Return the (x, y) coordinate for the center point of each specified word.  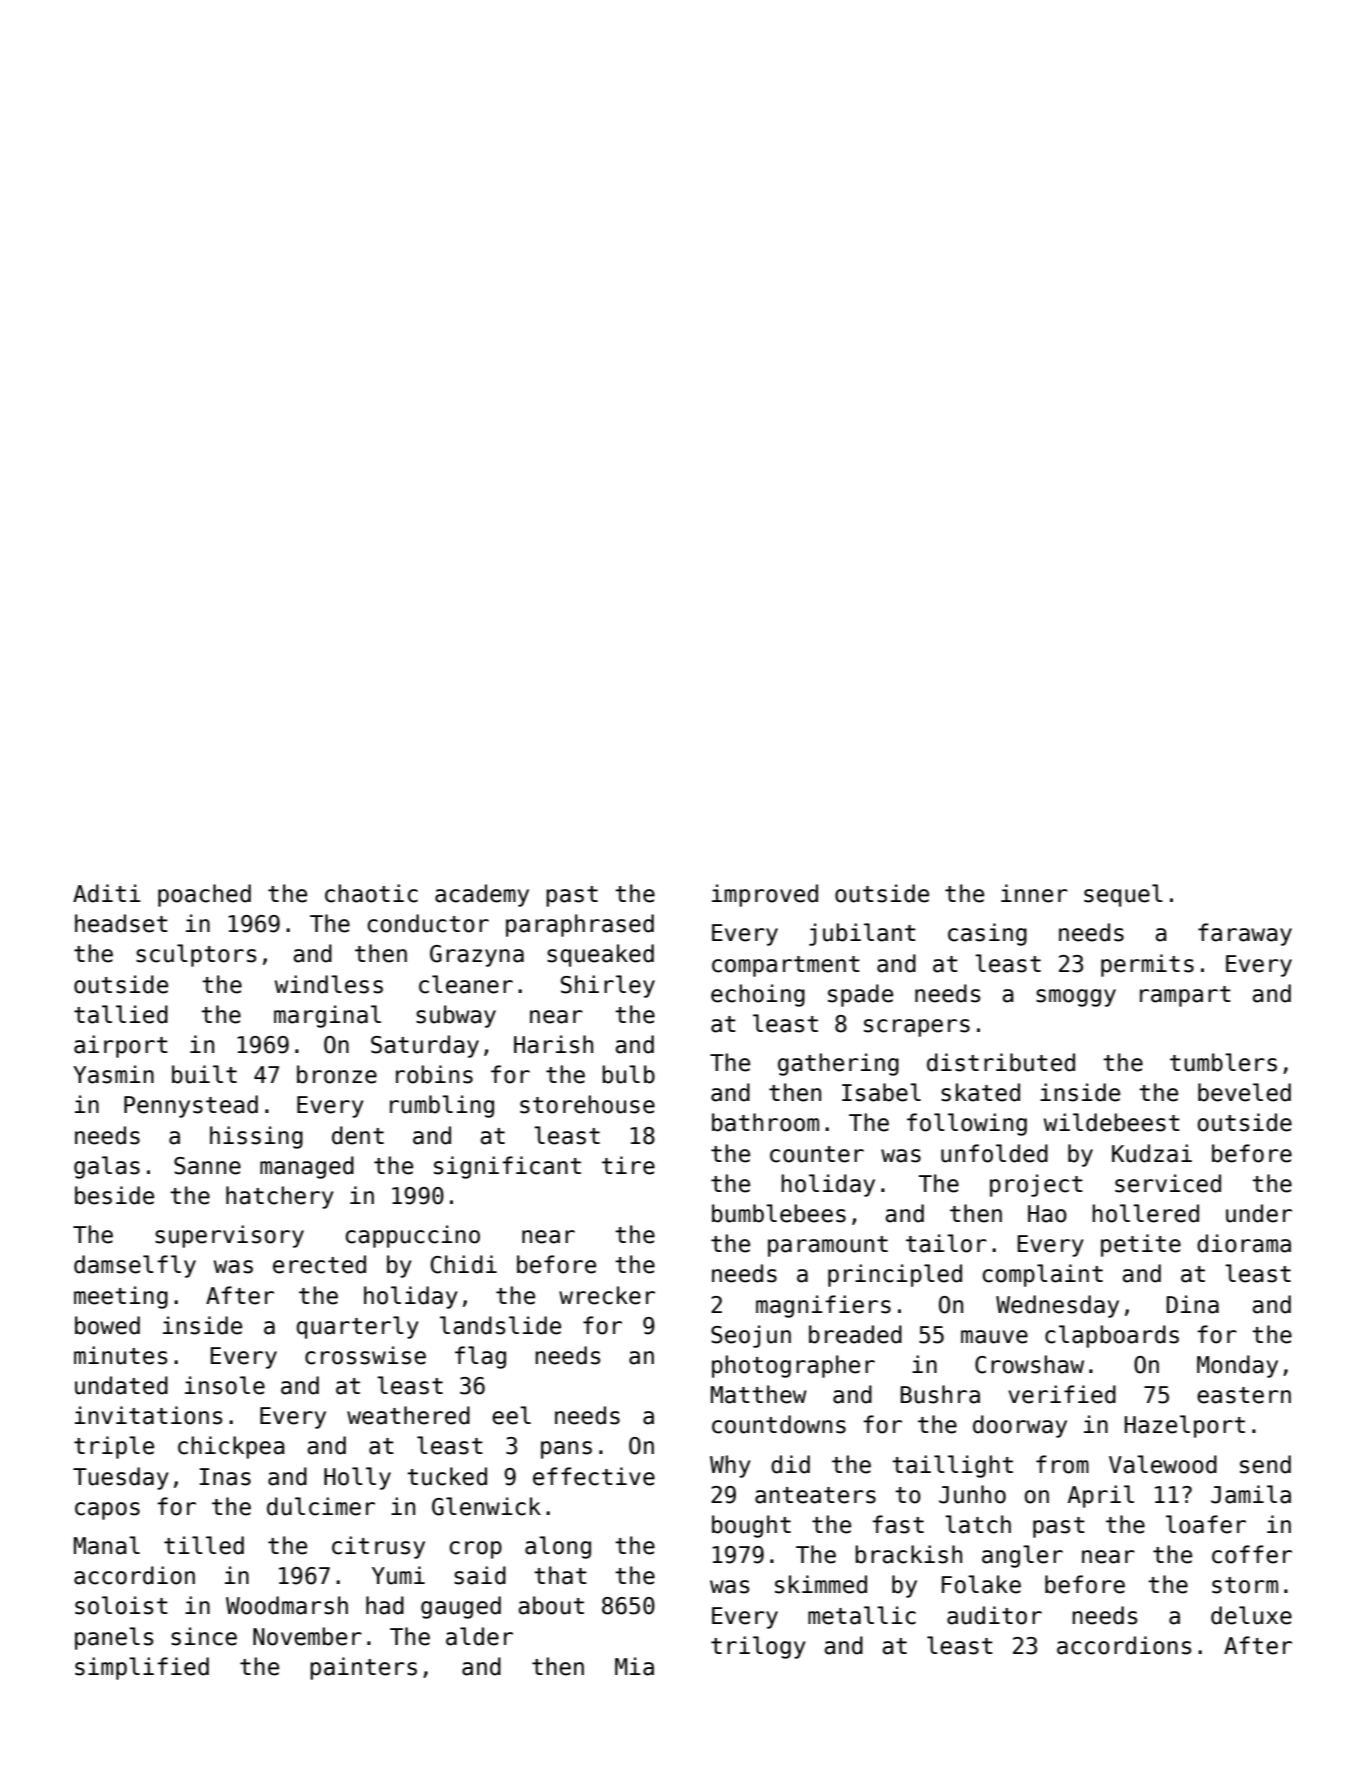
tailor (946, 1243)
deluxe (1251, 1615)
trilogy (758, 1647)
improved (765, 895)
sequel (1123, 895)
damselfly (135, 1266)
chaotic (371, 893)
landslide (500, 1325)
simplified (142, 1668)
